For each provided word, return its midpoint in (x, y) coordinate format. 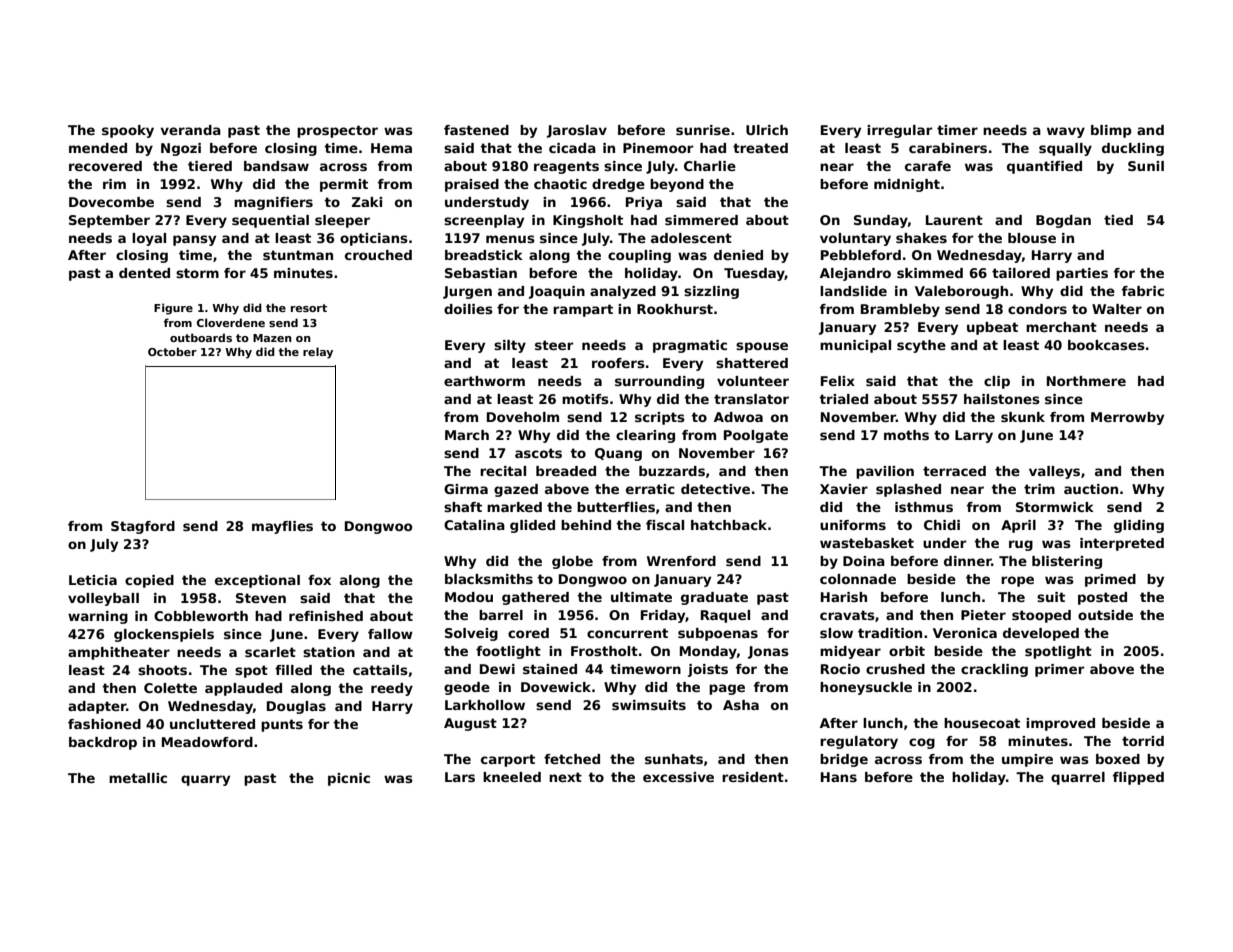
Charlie (710, 166)
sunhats (674, 759)
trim (1039, 489)
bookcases (1106, 345)
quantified (1044, 167)
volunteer (753, 381)
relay (318, 353)
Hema (391, 148)
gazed (516, 490)
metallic (138, 778)
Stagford (143, 527)
